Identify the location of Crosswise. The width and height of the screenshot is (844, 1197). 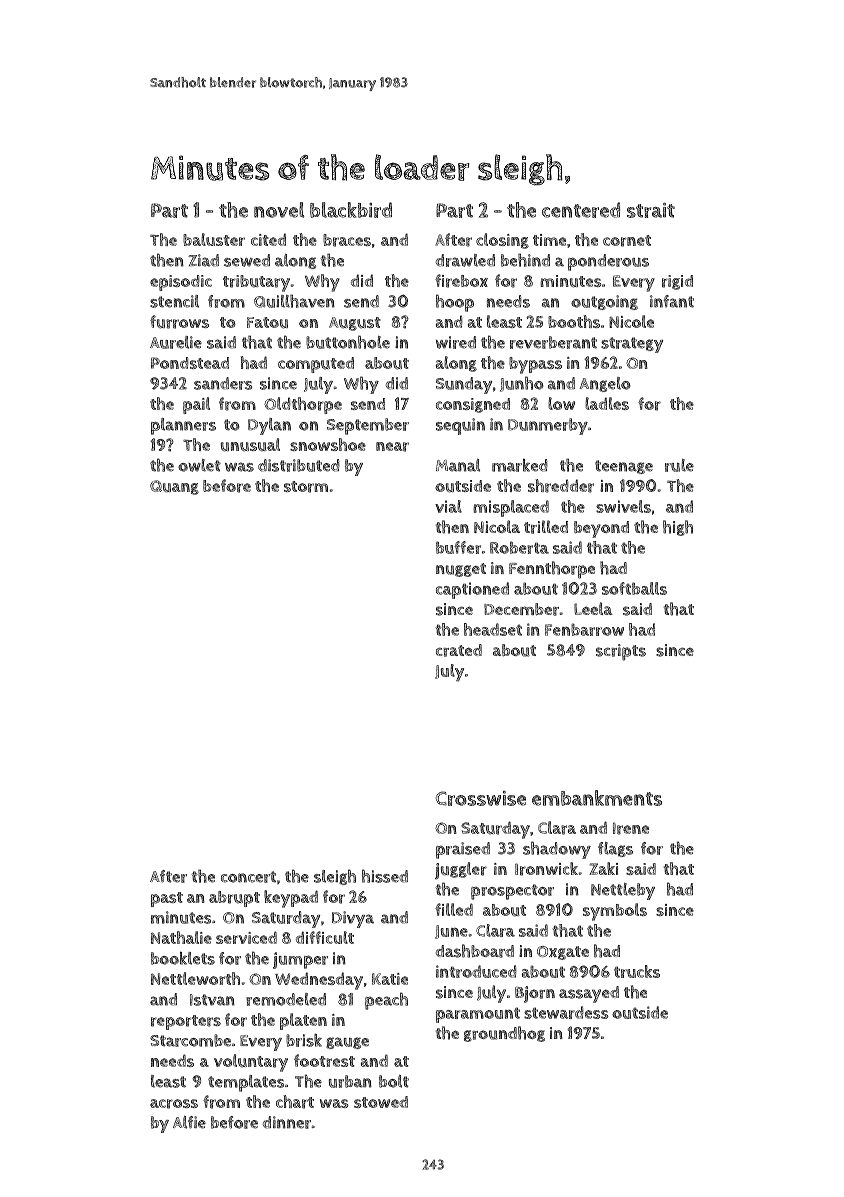
(481, 798).
